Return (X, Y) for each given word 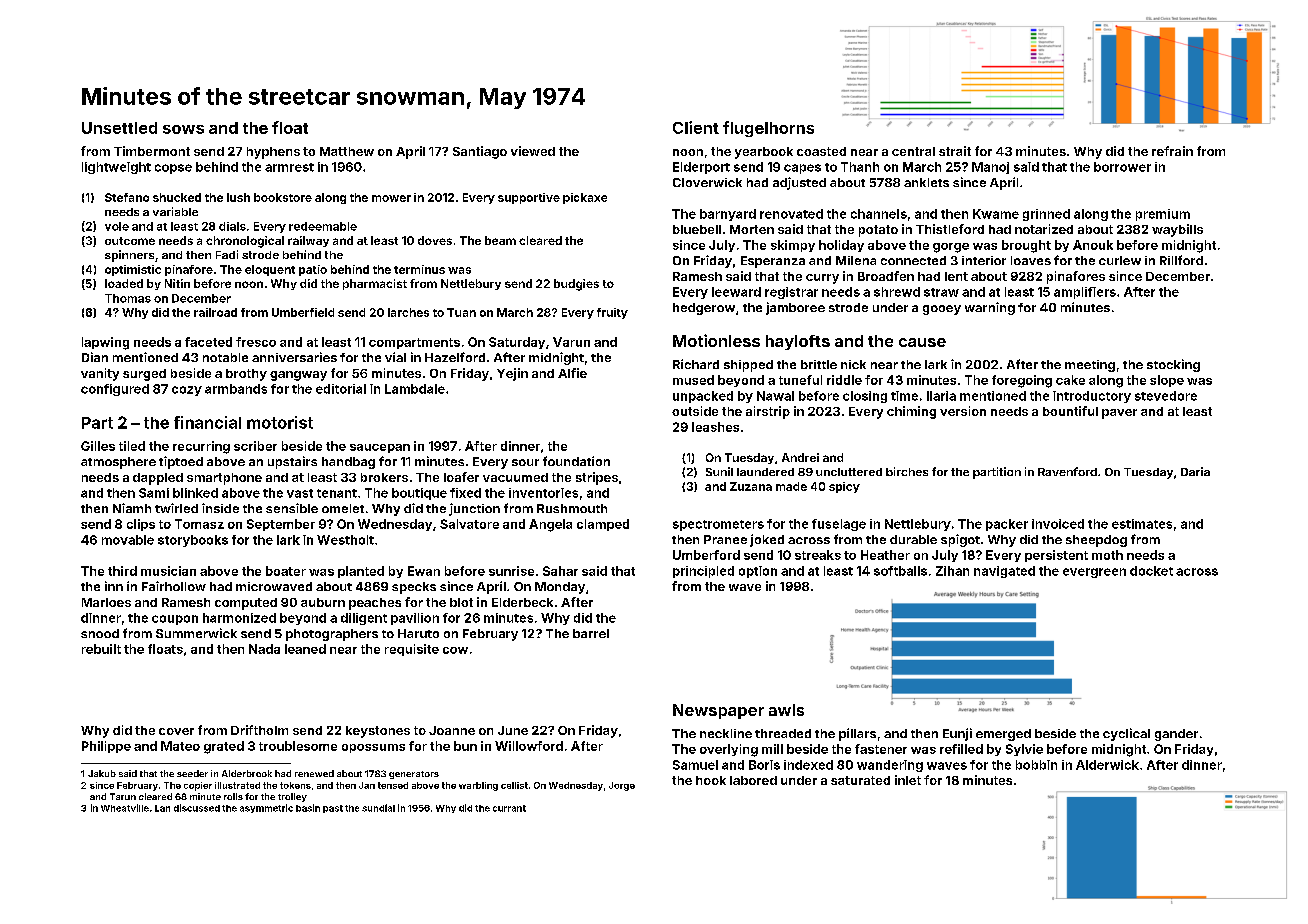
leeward (736, 292)
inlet (908, 780)
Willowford (529, 746)
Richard (696, 364)
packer (1007, 525)
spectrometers (718, 525)
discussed (197, 808)
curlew (1120, 260)
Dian (95, 357)
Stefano (127, 197)
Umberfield (303, 312)
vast (300, 493)
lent (956, 276)
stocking (1173, 365)
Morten (752, 229)
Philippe (106, 747)
